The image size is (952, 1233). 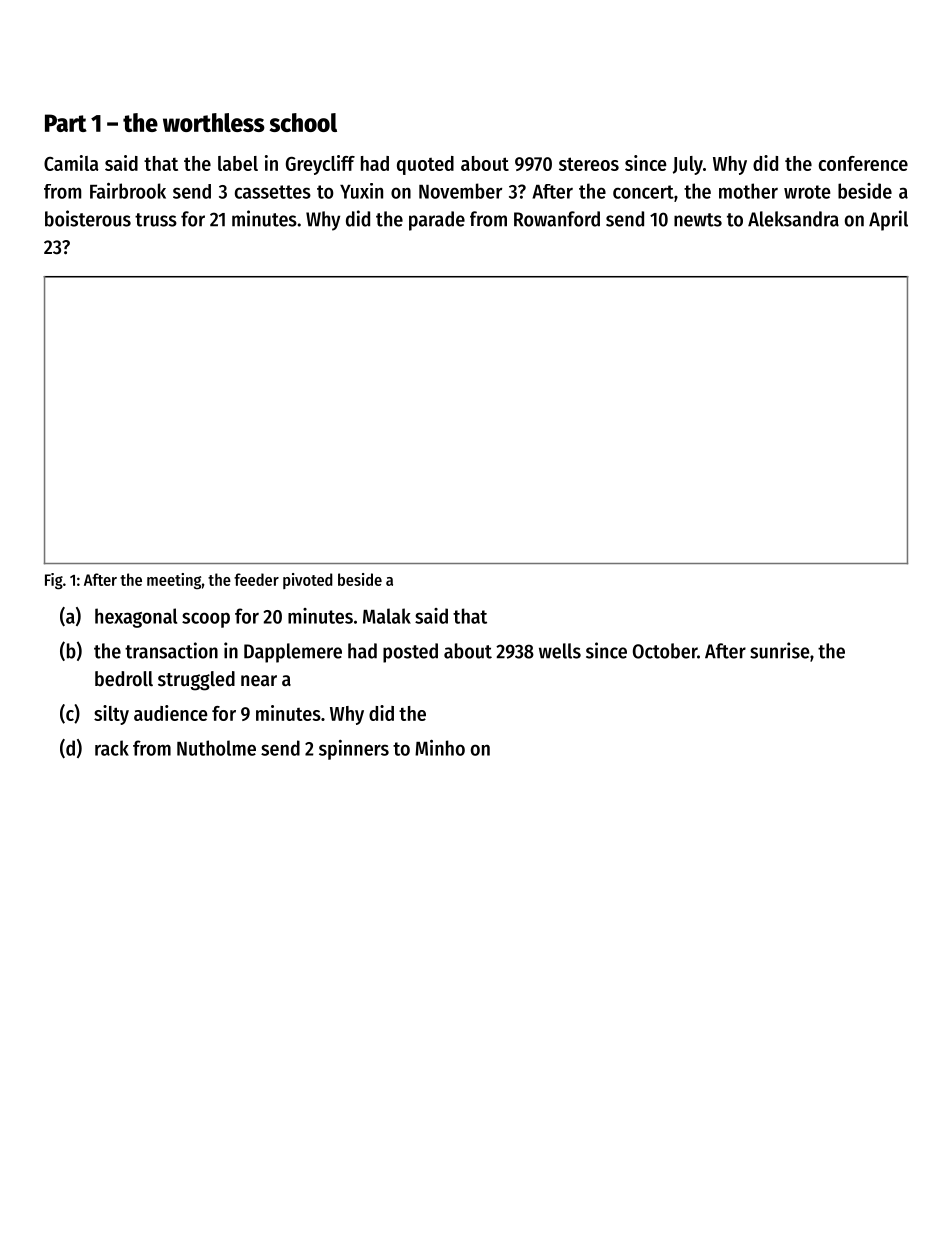 What do you see at coordinates (387, 616) in the screenshot?
I see `Malak` at bounding box center [387, 616].
